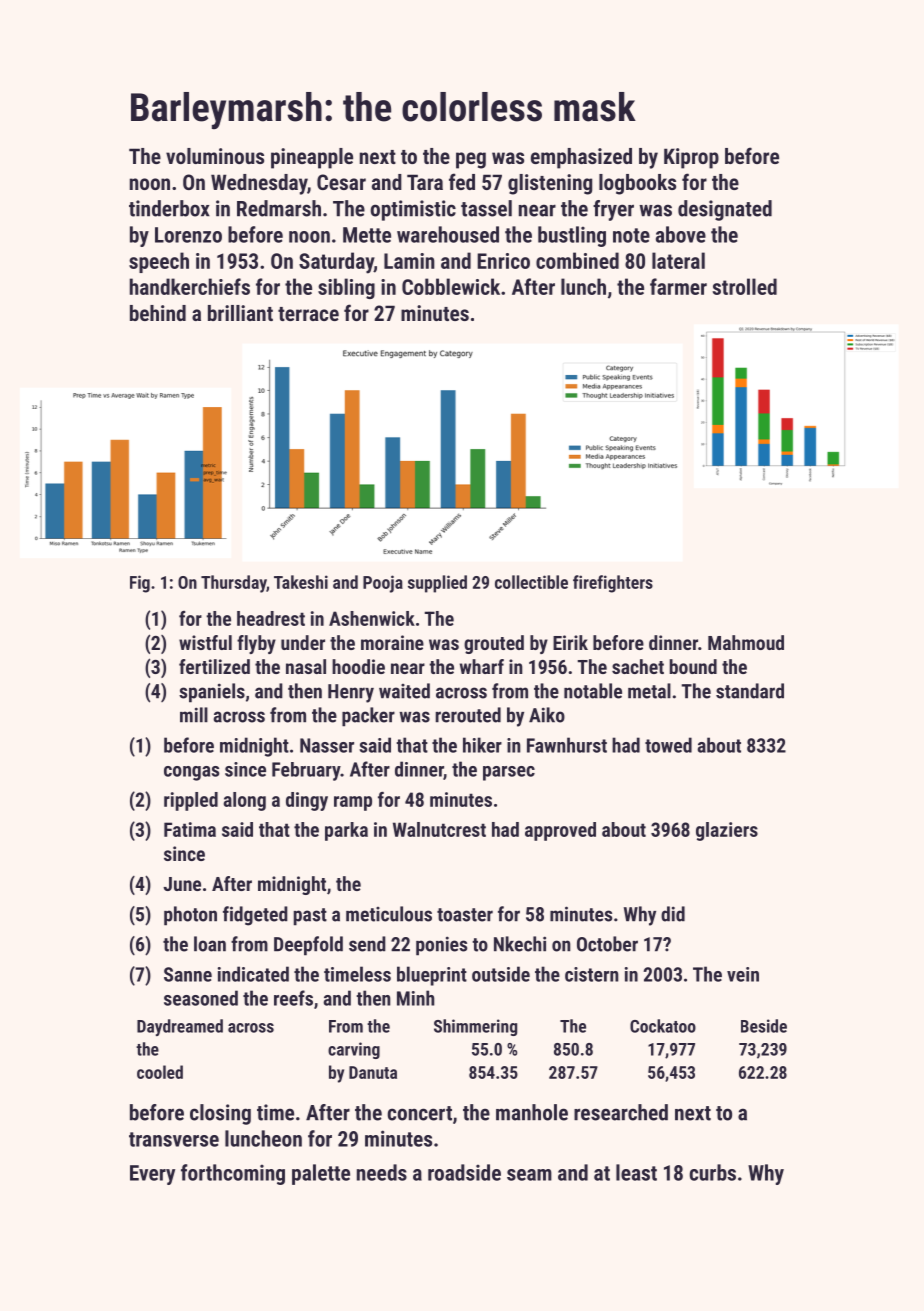  Describe the element at coordinates (201, 998) in the image. I see `seasoned` at that location.
